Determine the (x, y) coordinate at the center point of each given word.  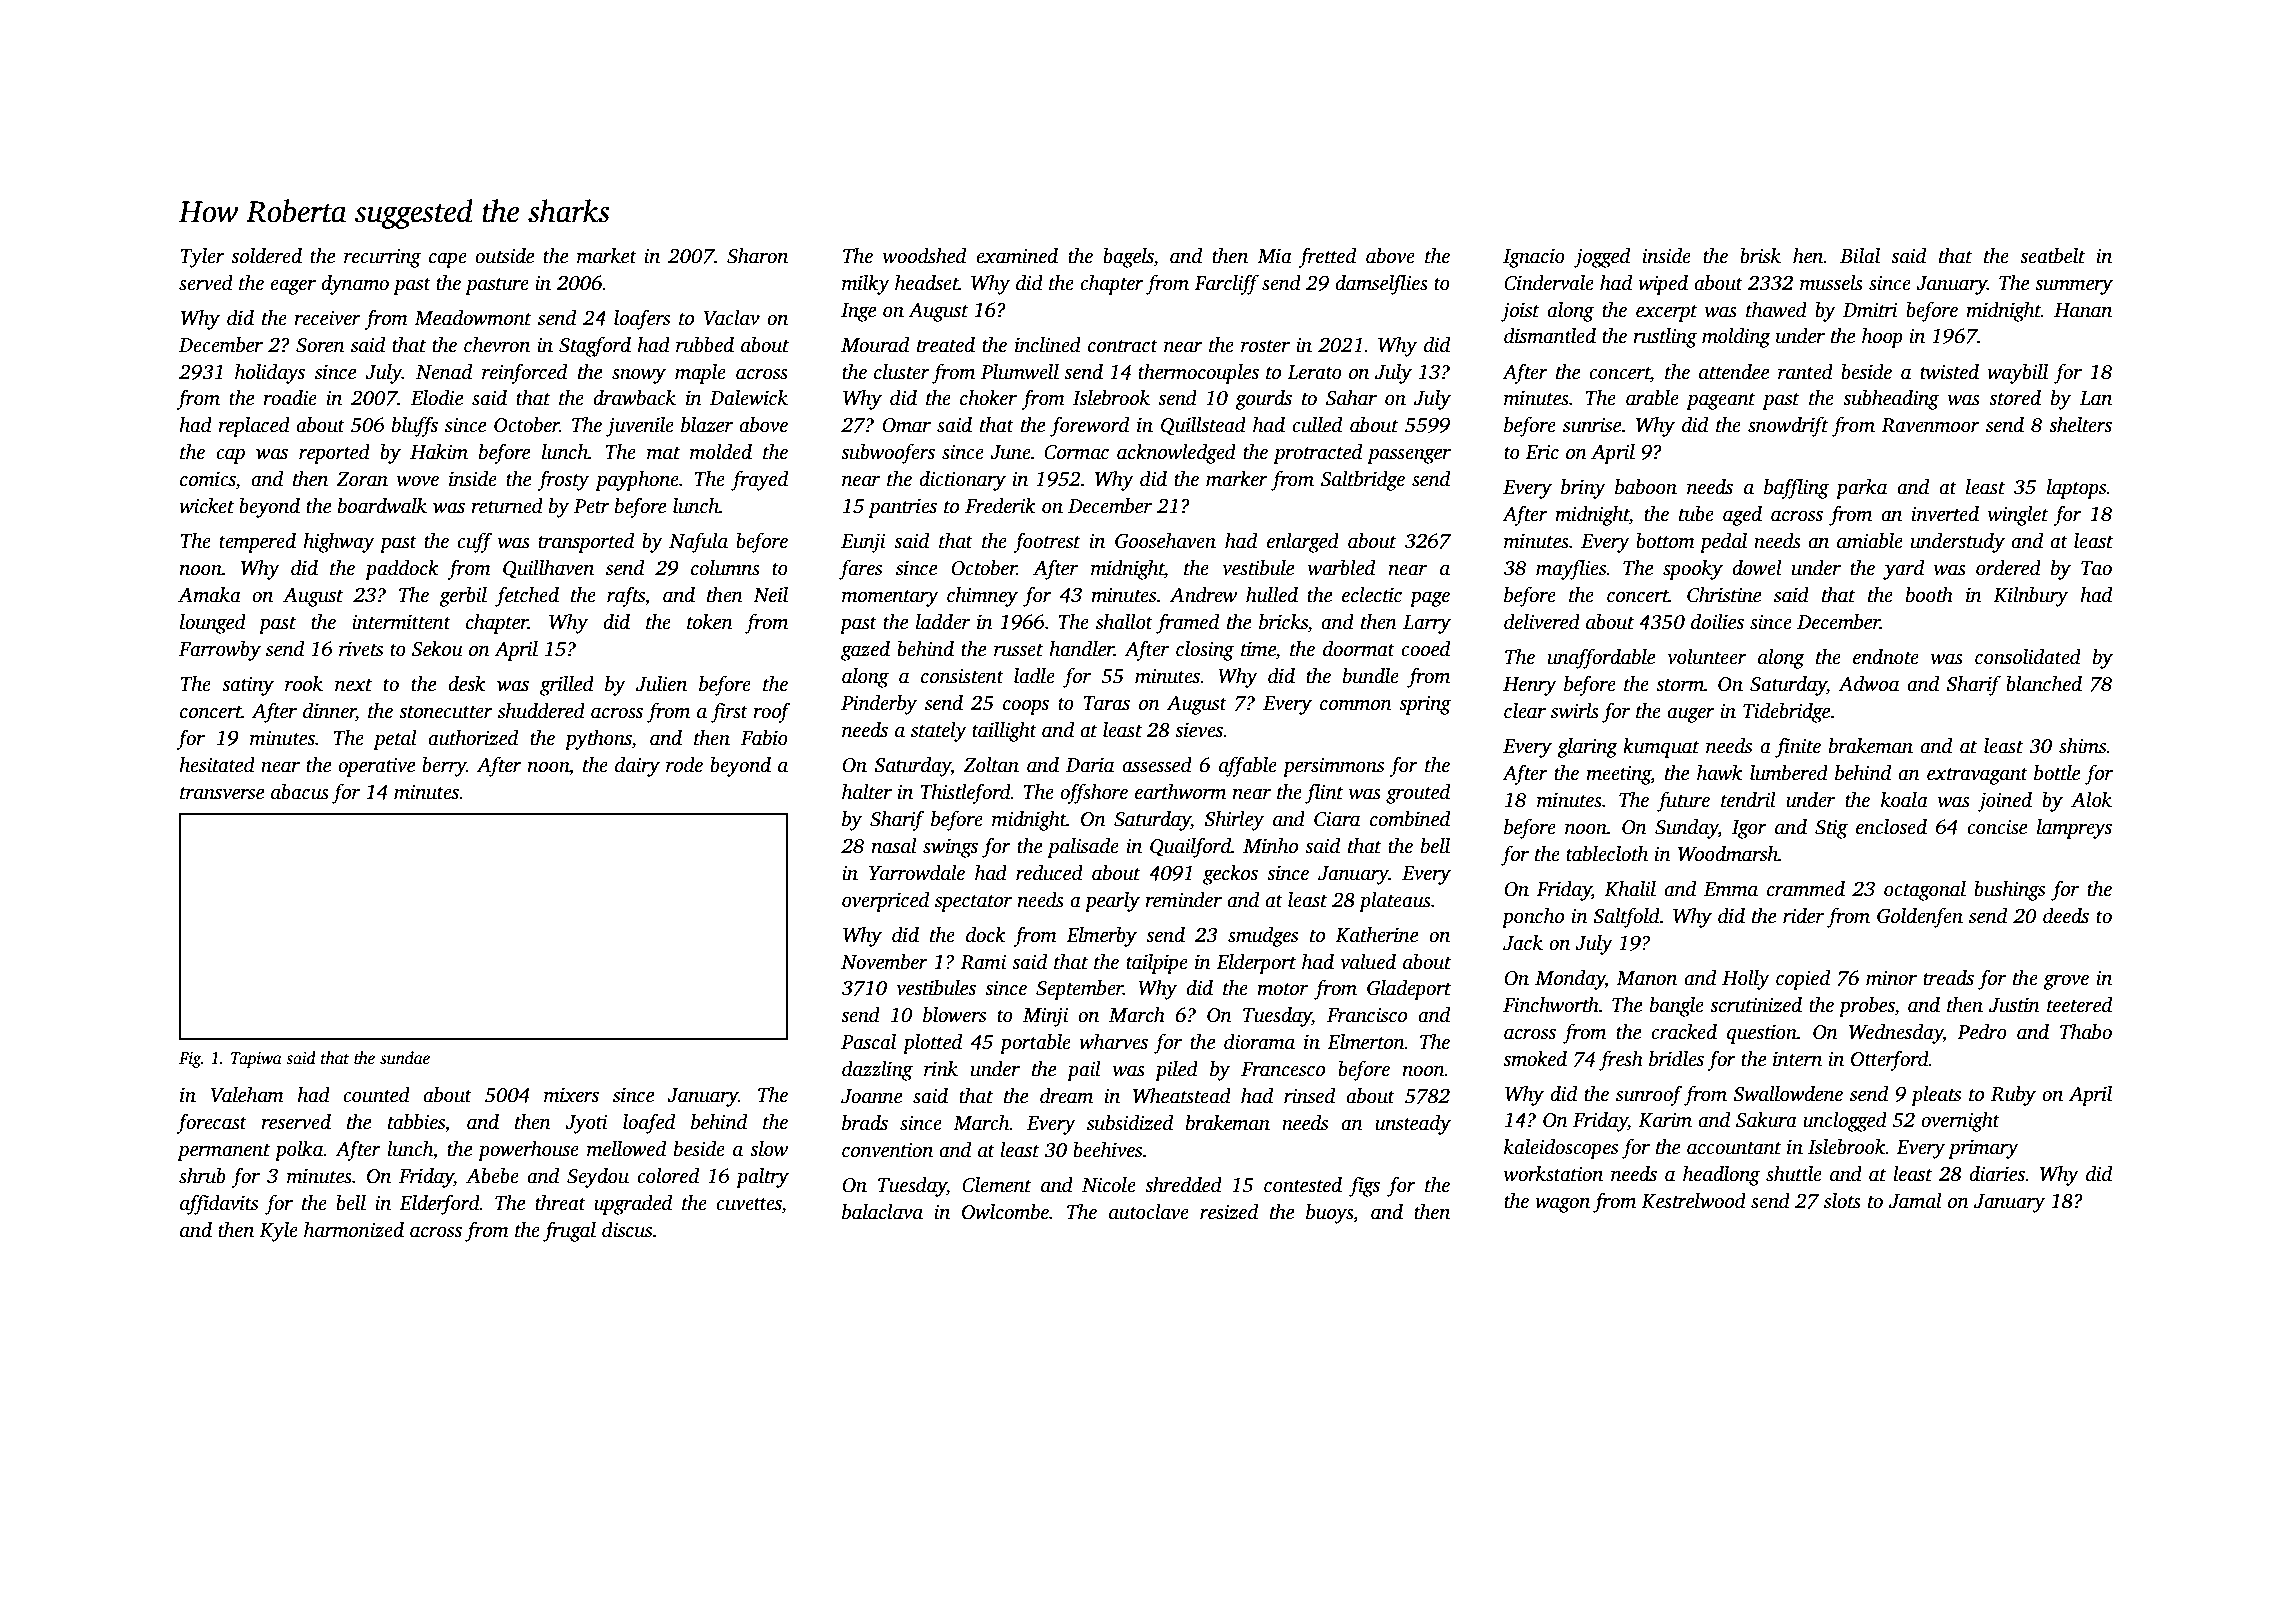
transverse (222, 793)
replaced (254, 427)
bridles (1676, 1059)
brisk (1760, 256)
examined (1017, 256)
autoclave (1149, 1212)
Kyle (278, 1232)
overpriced (885, 902)
